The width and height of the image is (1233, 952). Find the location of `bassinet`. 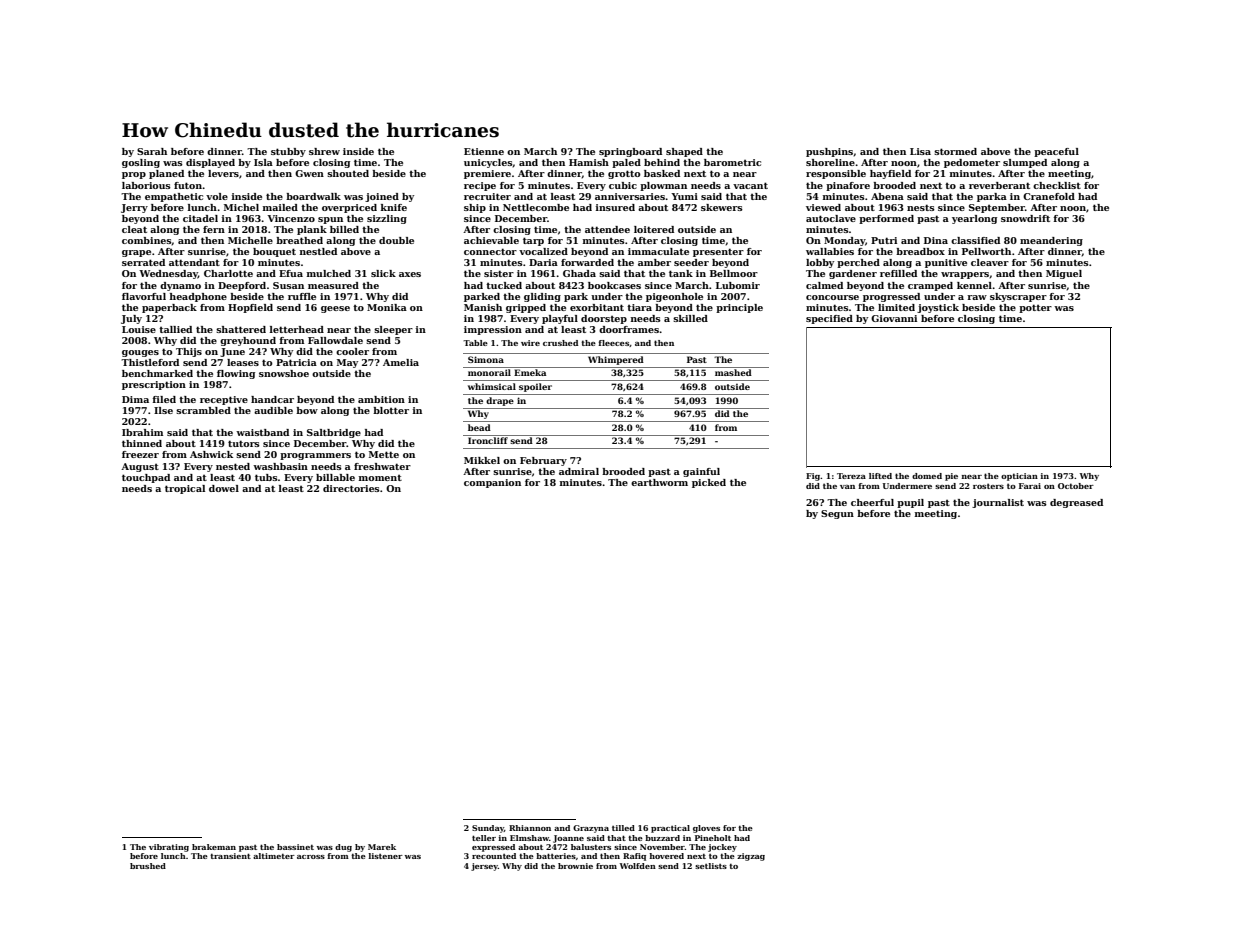

bassinet is located at coordinates (295, 847).
